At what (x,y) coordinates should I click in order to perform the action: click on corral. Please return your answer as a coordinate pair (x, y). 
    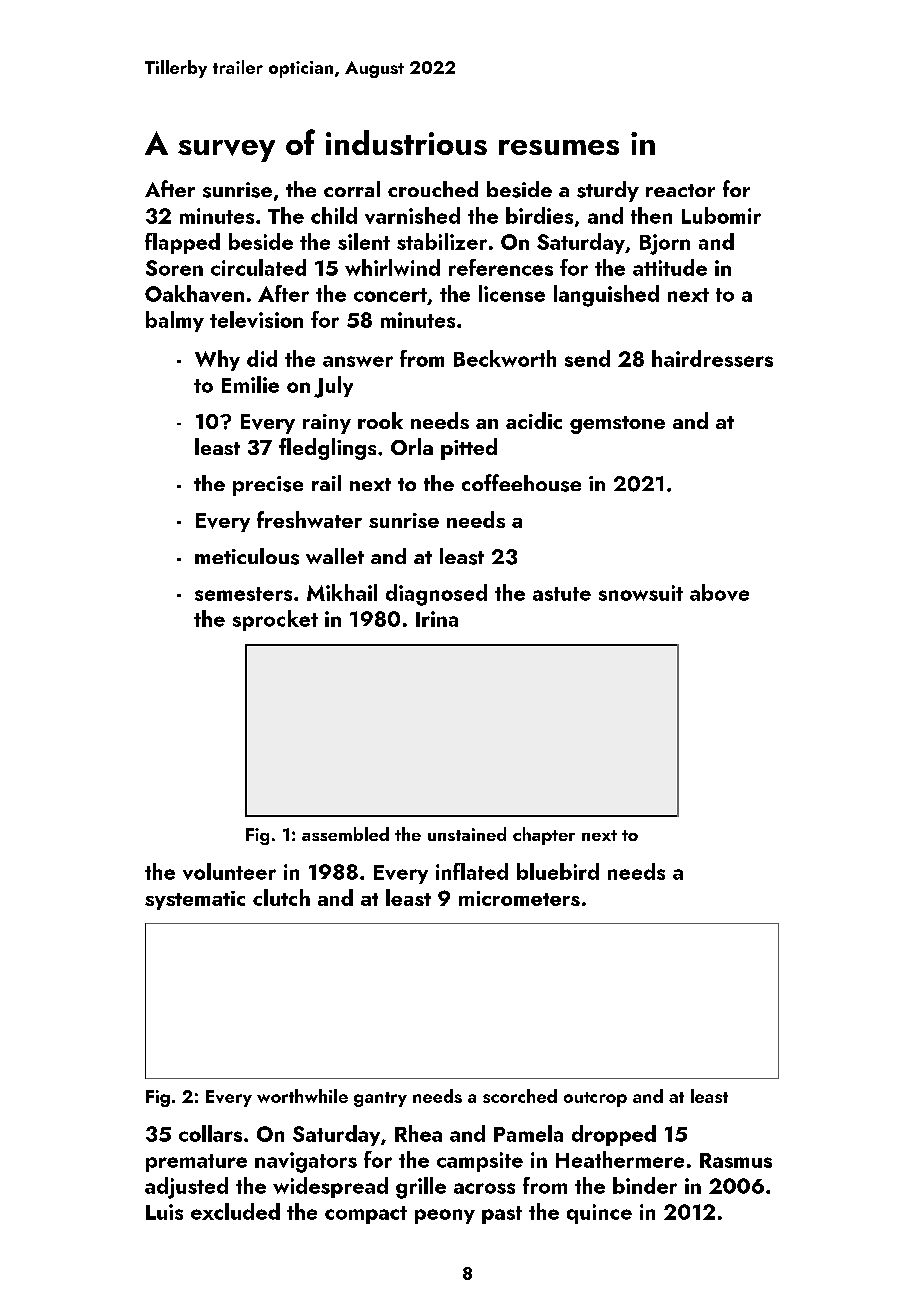
    Looking at the image, I should click on (352, 189).
